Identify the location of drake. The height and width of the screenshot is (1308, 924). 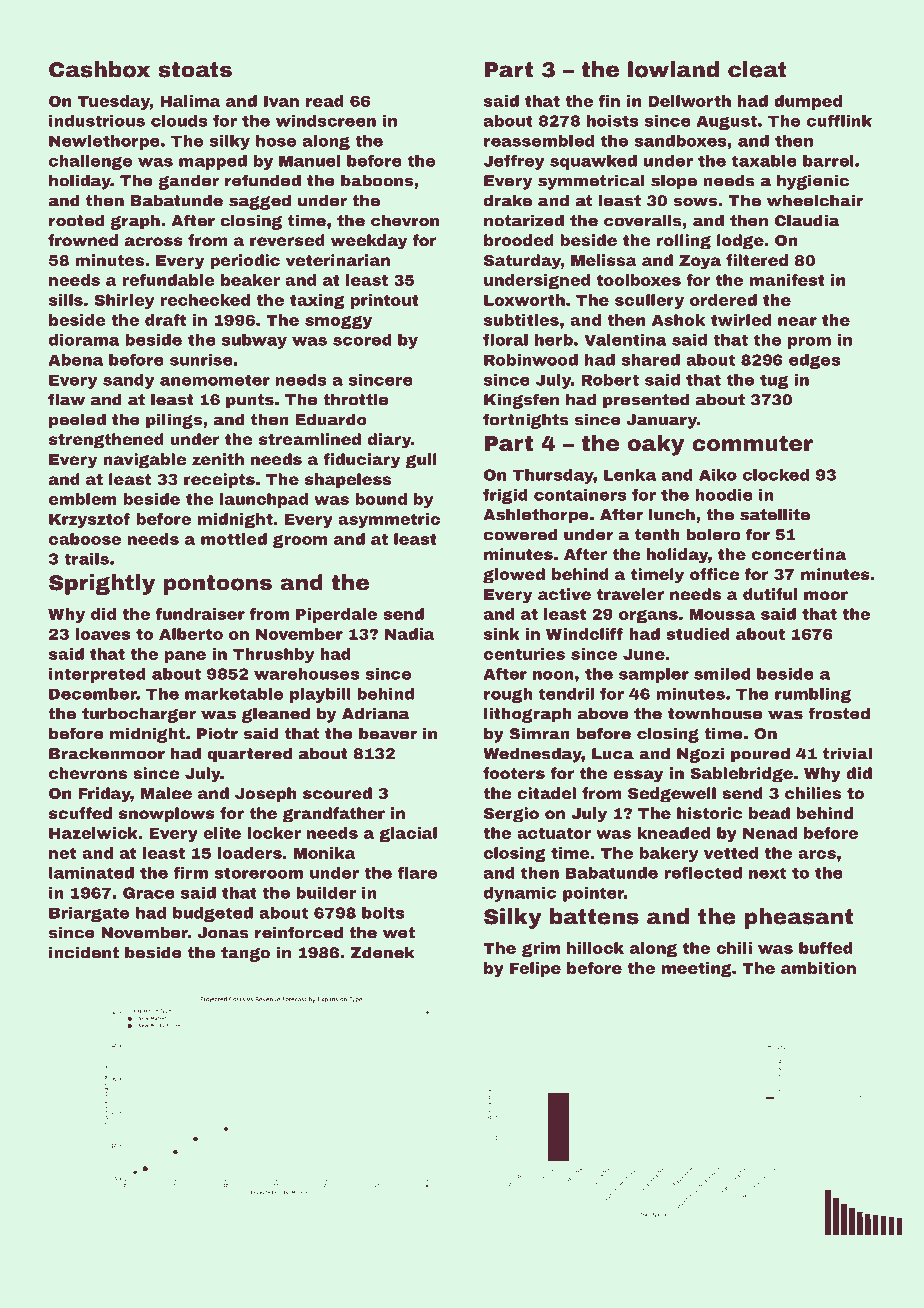
(508, 200).
